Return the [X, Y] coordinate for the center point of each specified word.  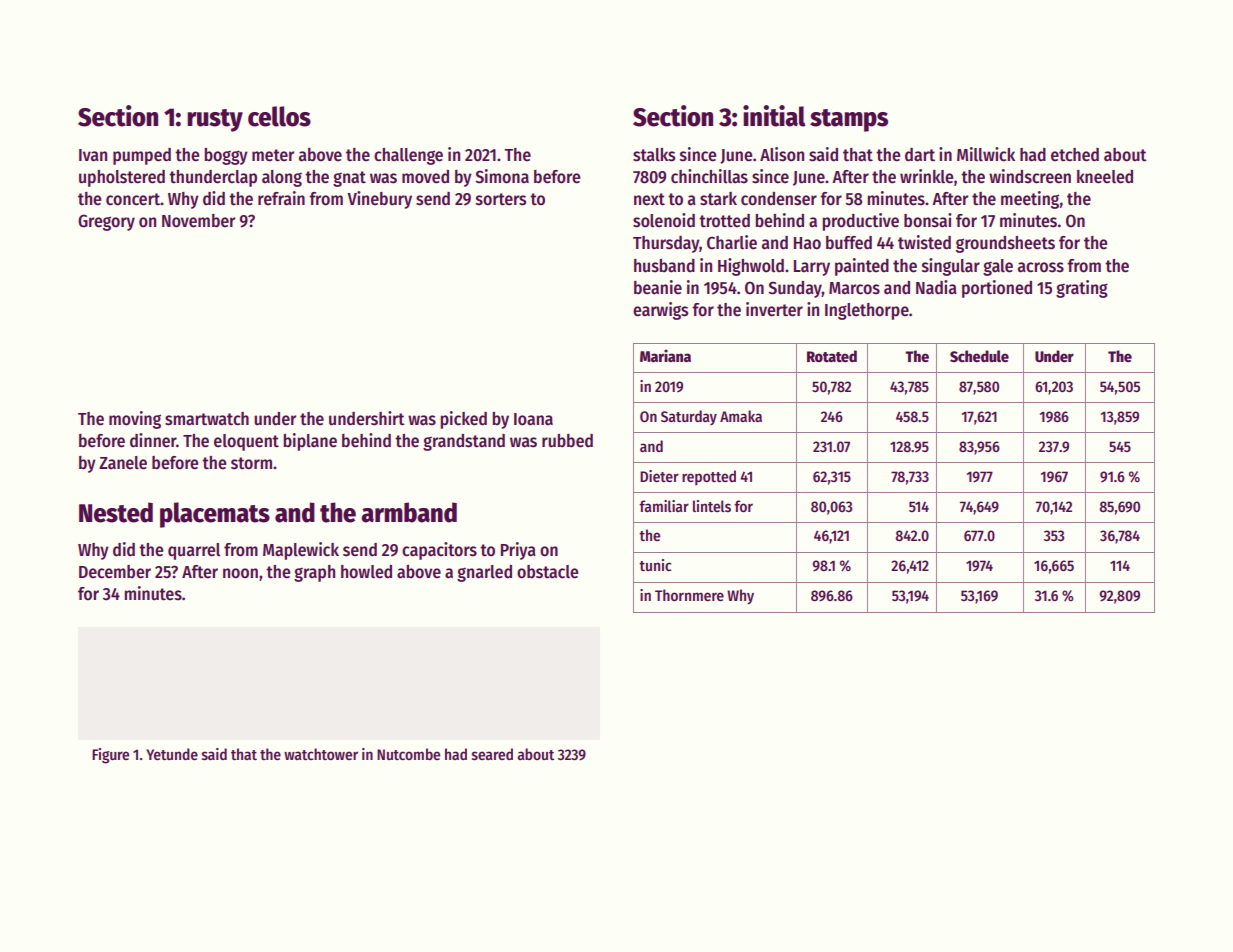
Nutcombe [408, 754]
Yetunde [172, 754]
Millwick [986, 154]
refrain [281, 198]
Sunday [795, 289]
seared [492, 754]
